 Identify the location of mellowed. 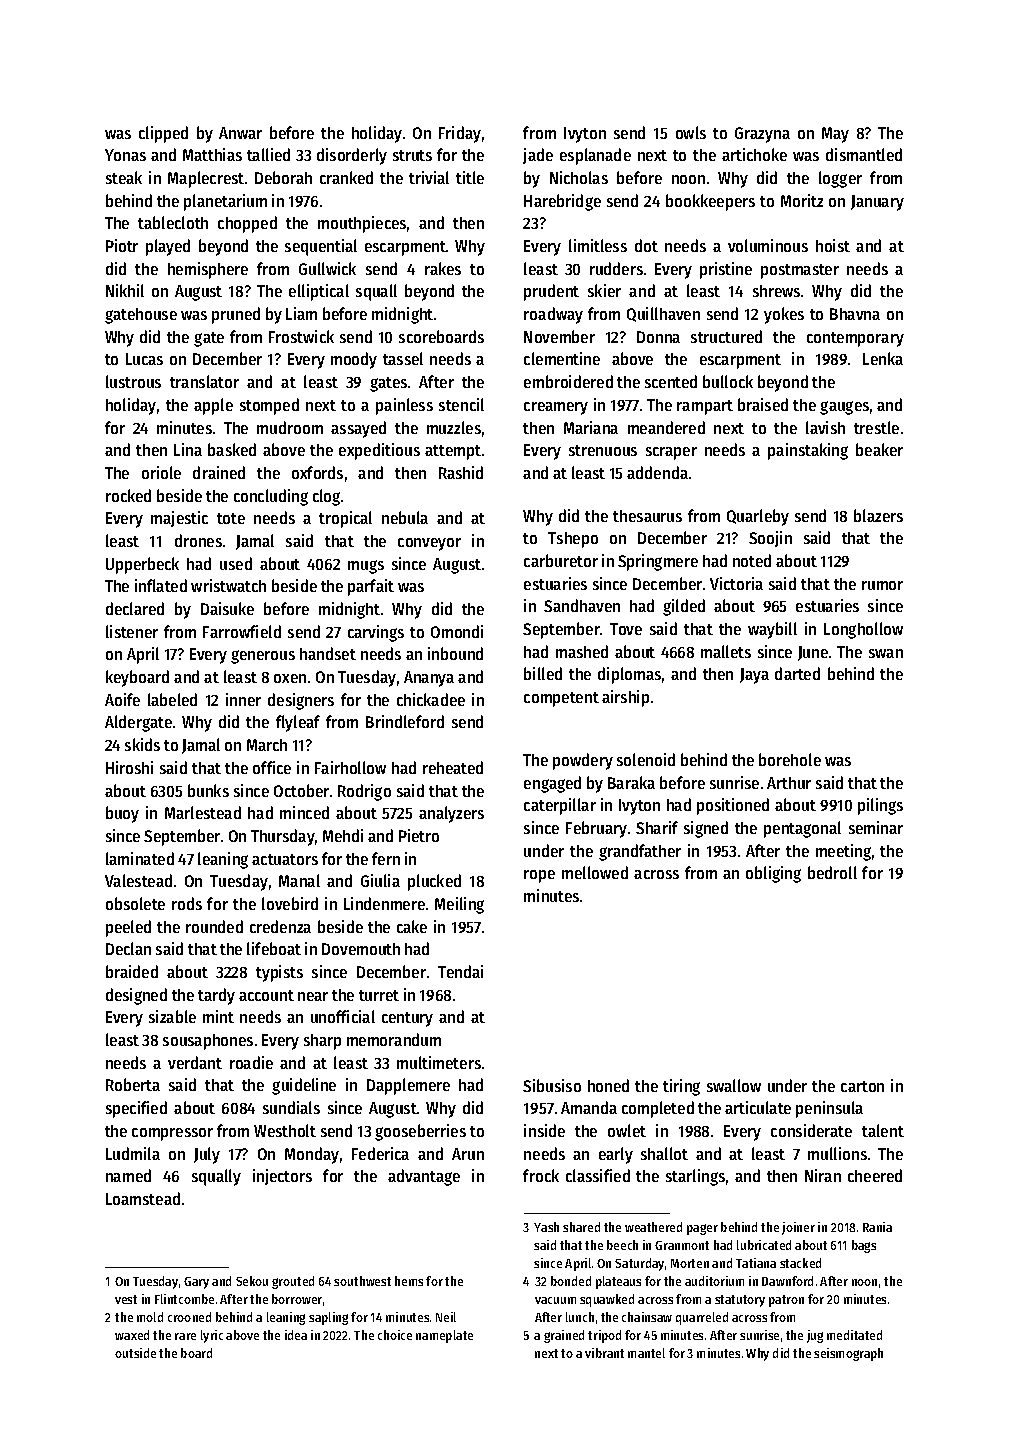
(595, 872).
